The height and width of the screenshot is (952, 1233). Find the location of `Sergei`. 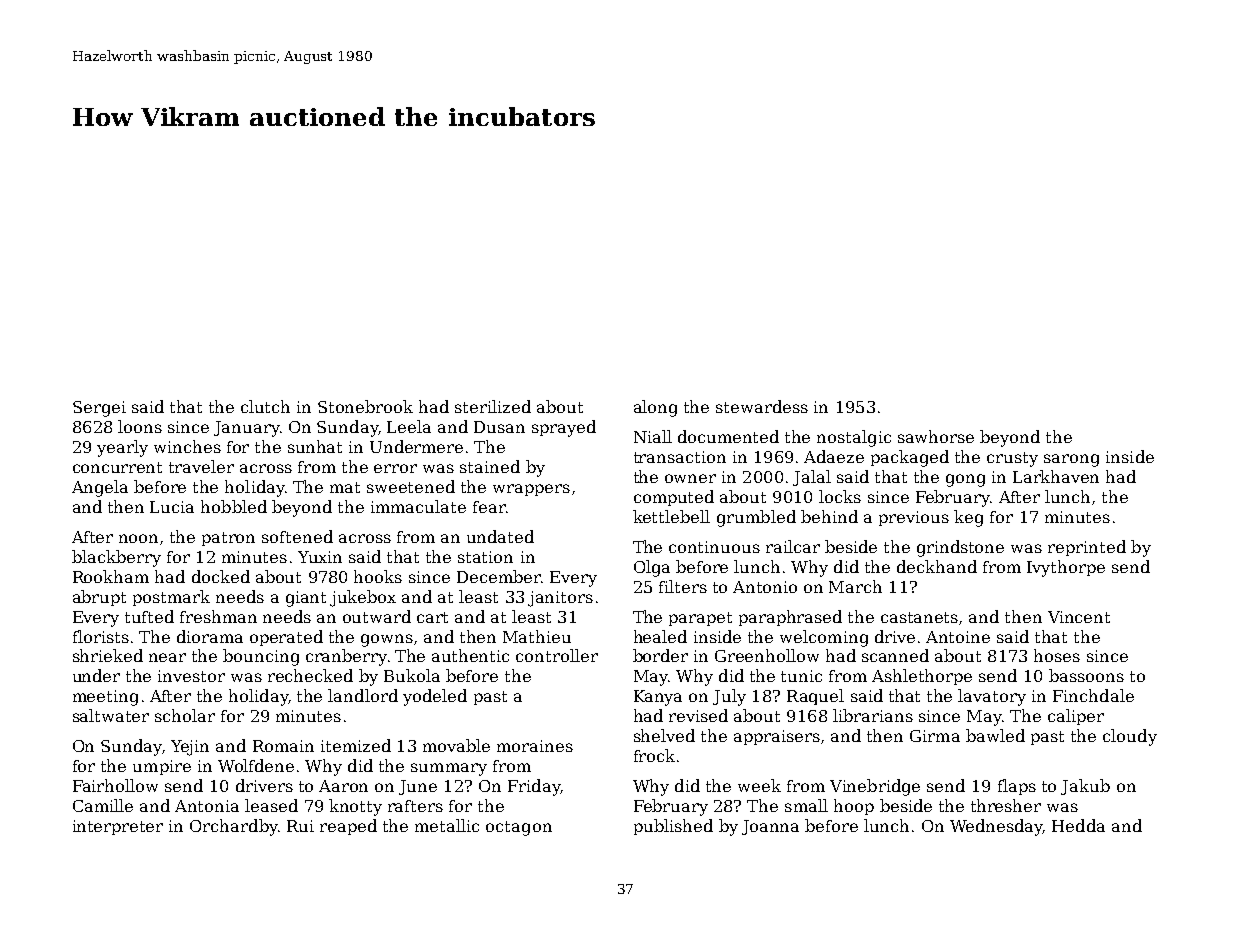

Sergei is located at coordinates (99, 409).
